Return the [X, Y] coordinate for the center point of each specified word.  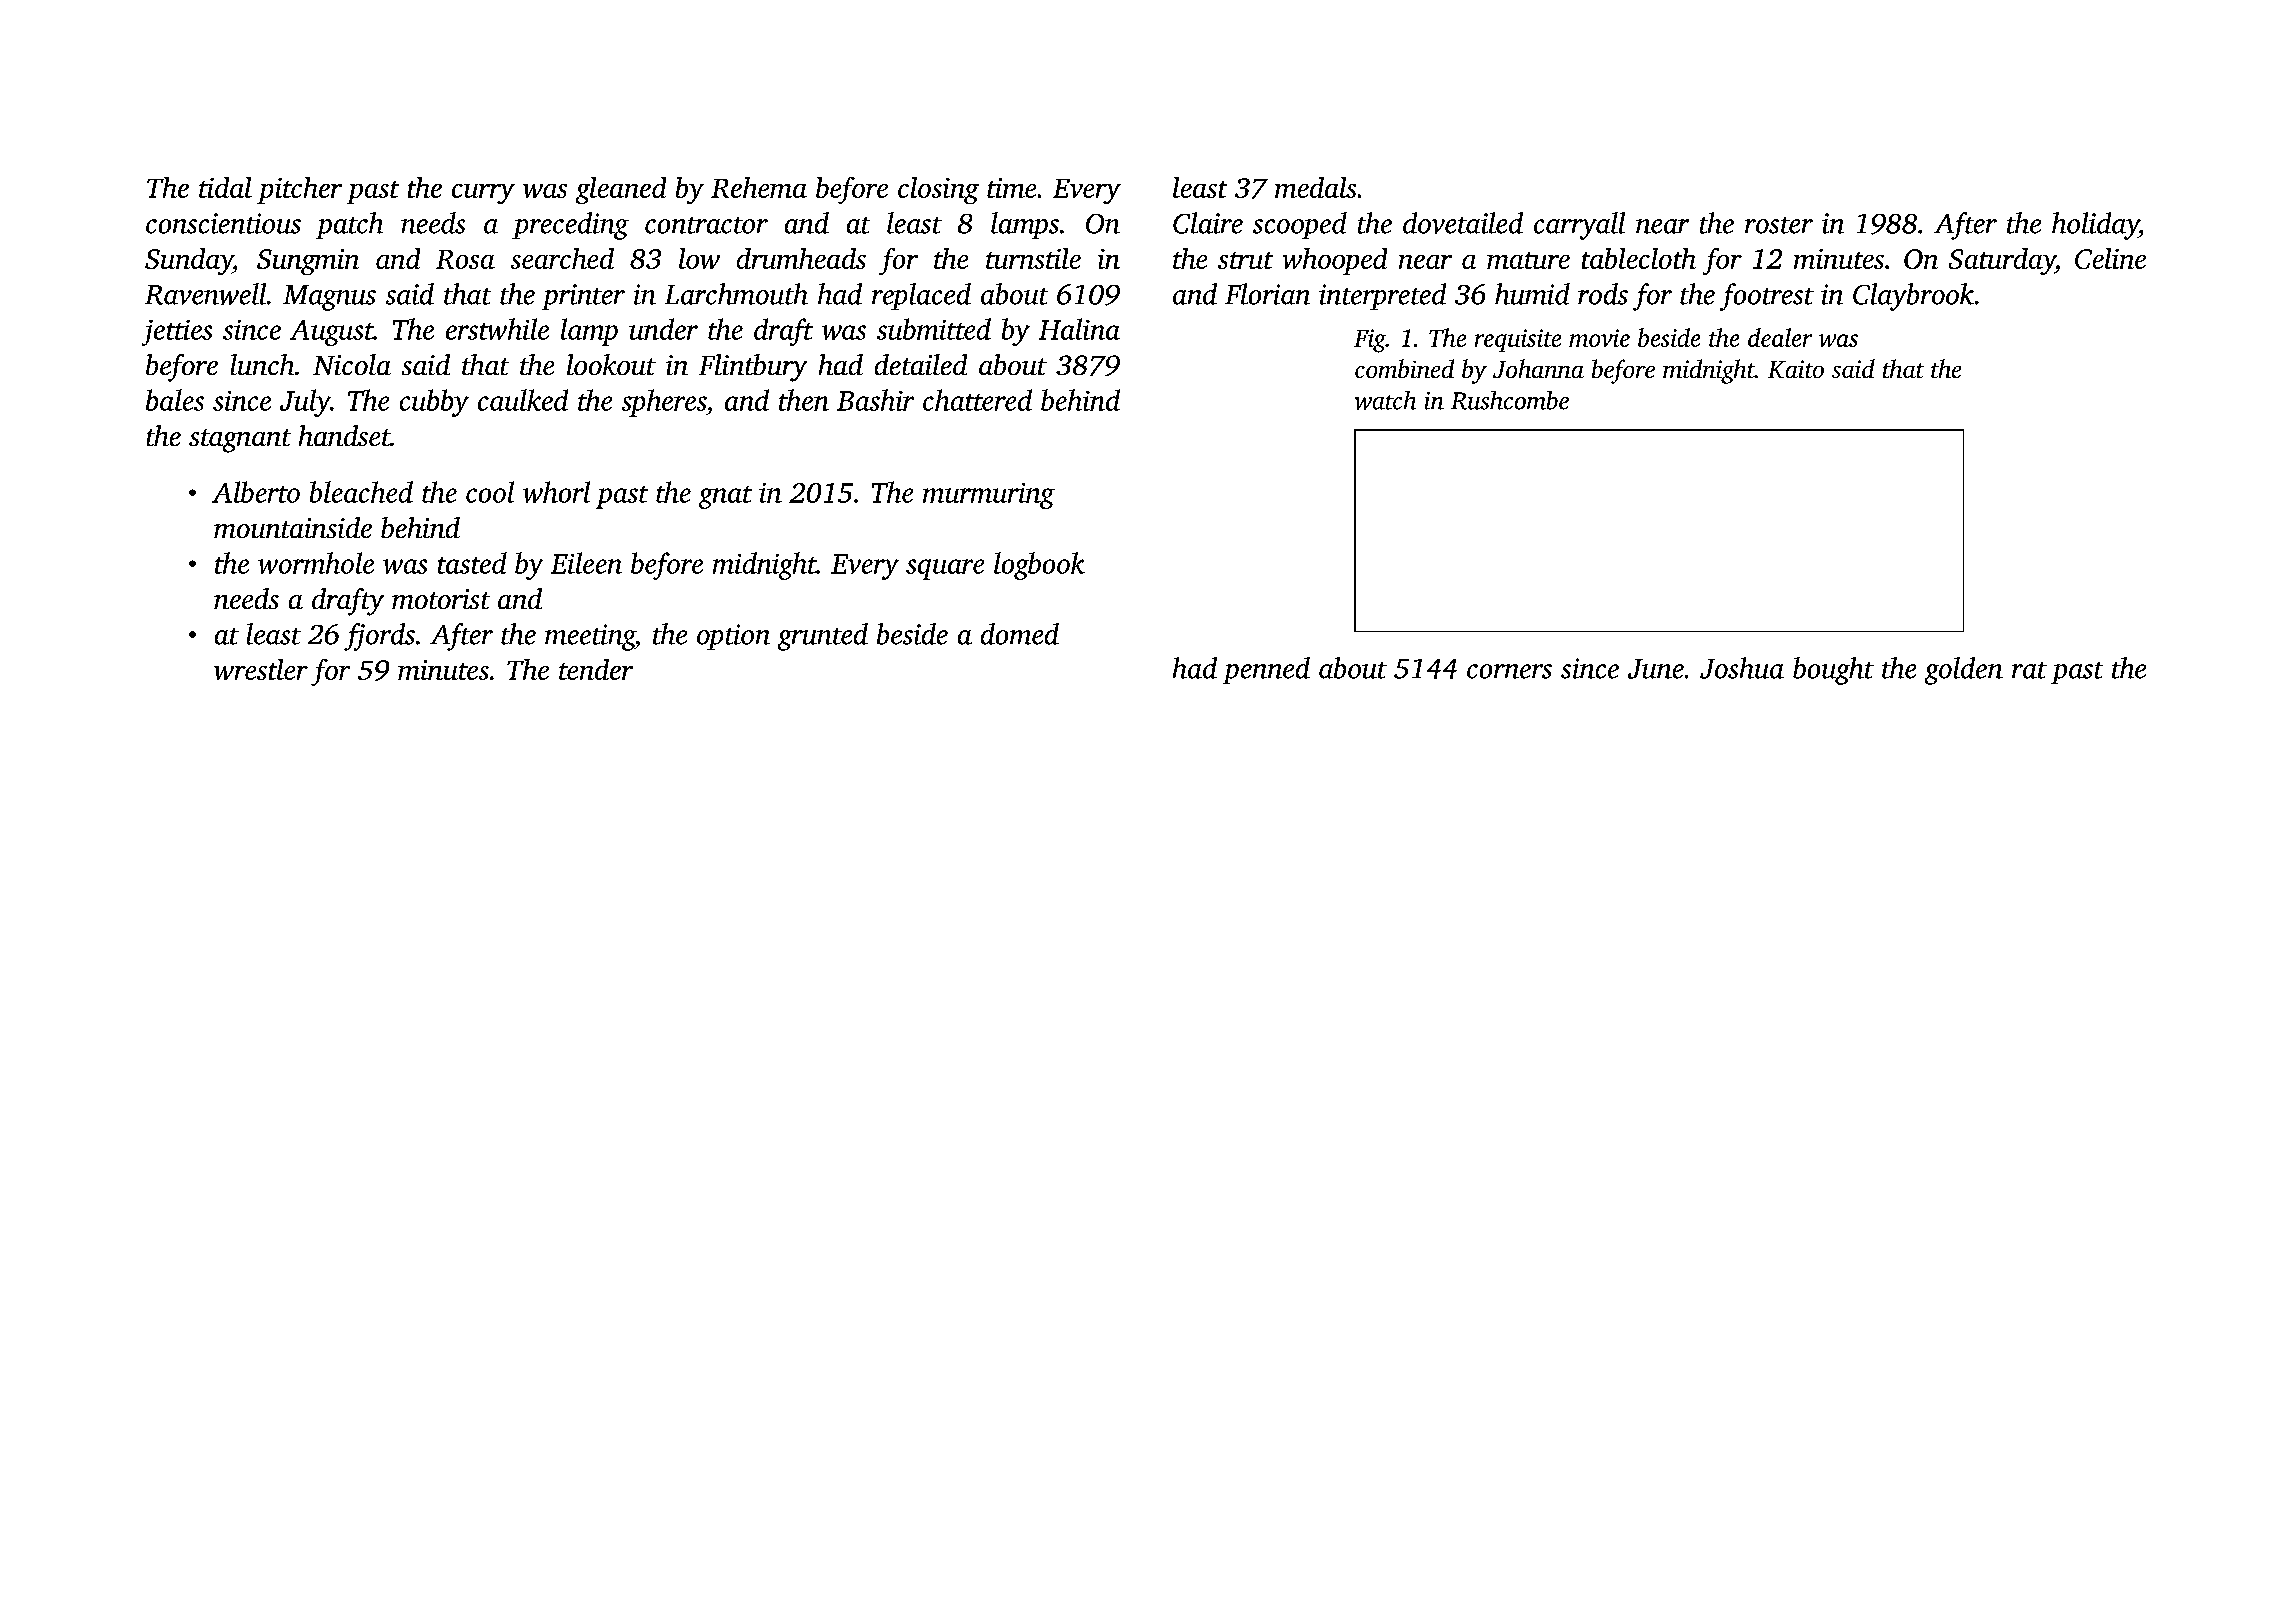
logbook [1039, 566]
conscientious [223, 223]
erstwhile [497, 329]
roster [1779, 225]
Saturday [2002, 261]
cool [490, 492]
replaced [921, 296]
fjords [379, 637]
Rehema [759, 187]
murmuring [989, 496]
